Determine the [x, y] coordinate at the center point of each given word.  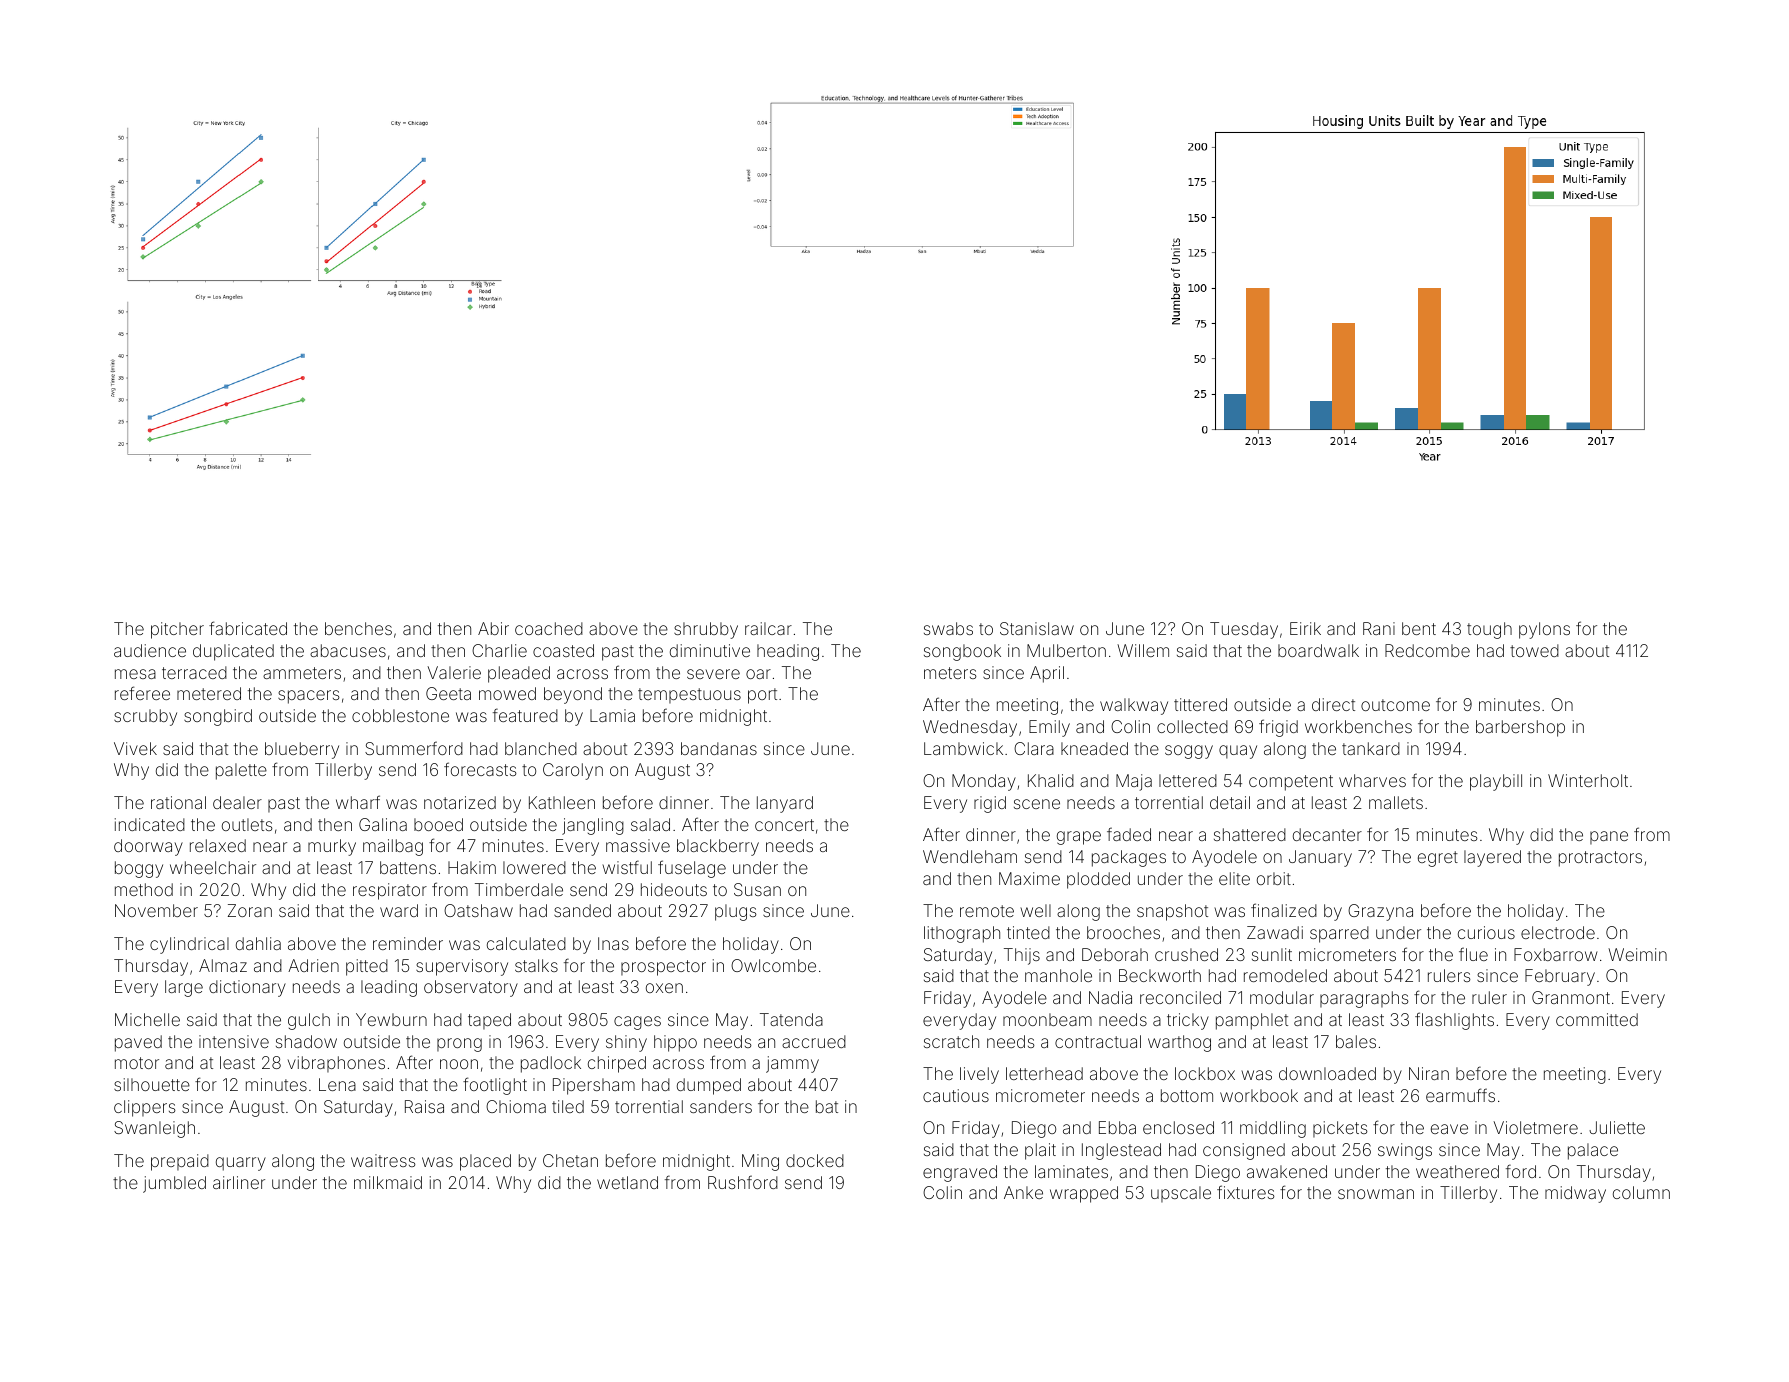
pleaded [519, 674]
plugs [736, 912]
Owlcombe [773, 965]
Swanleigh [154, 1129]
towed [1534, 650]
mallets [1396, 802]
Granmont [1571, 997]
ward [399, 910]
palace [1593, 1151]
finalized [1284, 910]
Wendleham [970, 856]
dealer [237, 802]
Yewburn [391, 1019]
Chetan [570, 1160]
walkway [1134, 706]
